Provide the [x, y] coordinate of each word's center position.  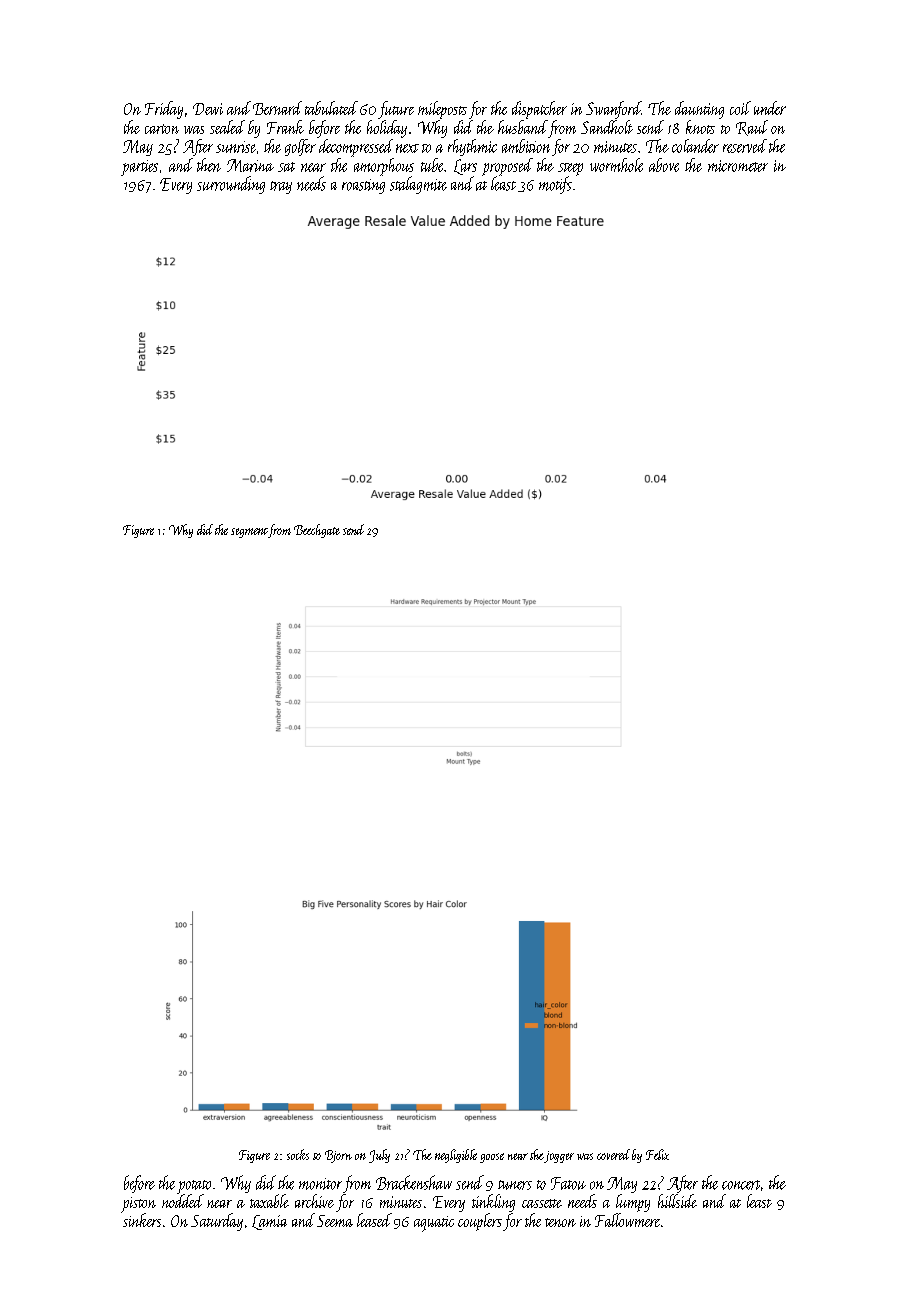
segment [249, 533]
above [664, 165]
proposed [507, 167]
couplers [480, 1222]
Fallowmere [627, 1220]
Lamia [269, 1222]
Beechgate [317, 531]
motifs [555, 185]
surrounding [231, 185]
